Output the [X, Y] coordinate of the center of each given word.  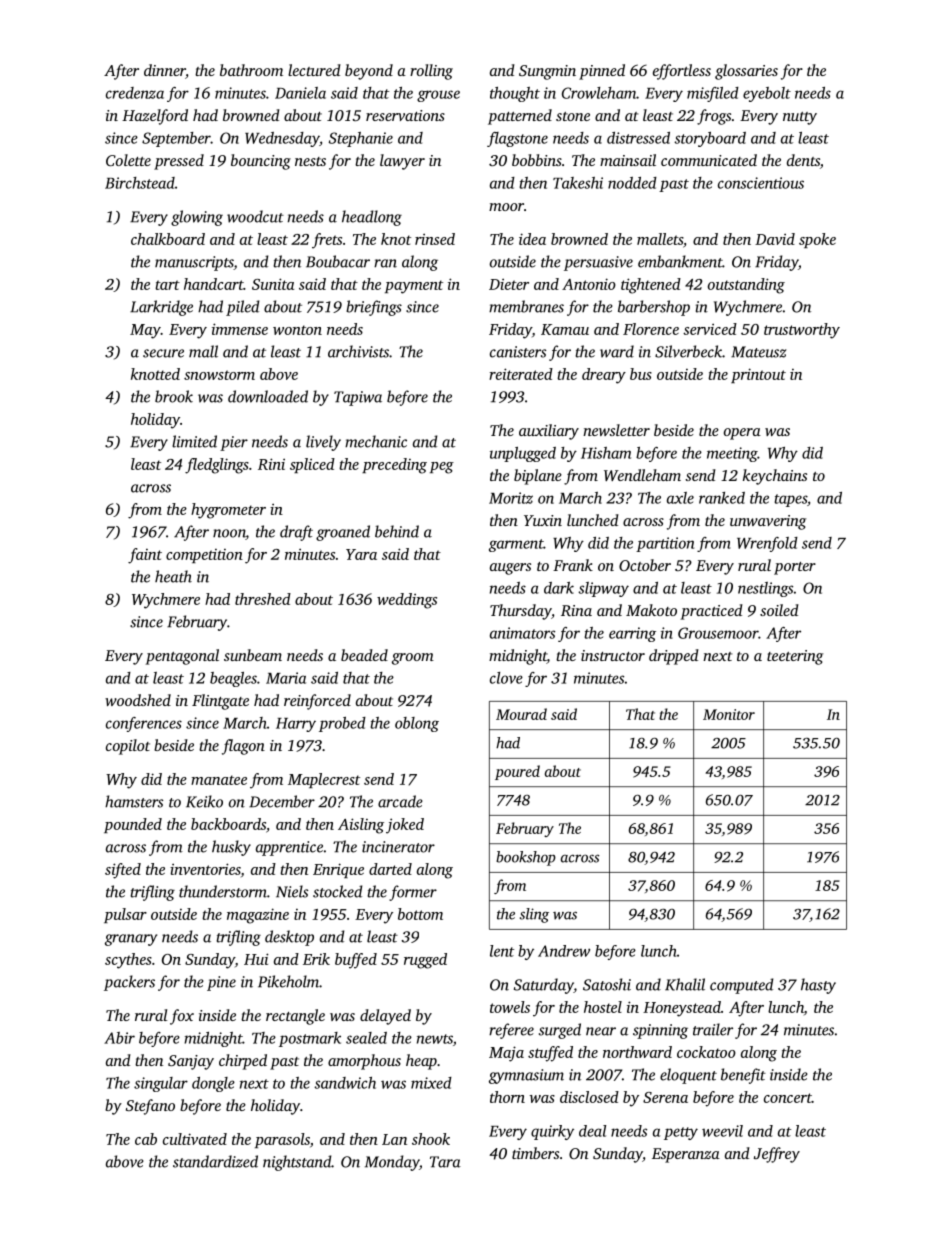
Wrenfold [767, 544]
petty [681, 1133]
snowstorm [219, 375]
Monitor [729, 714]
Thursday [521, 612]
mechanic [376, 441]
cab [146, 1139]
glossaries [746, 72]
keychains [775, 477]
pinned [602, 72]
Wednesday [282, 139]
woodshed [138, 700]
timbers [535, 1153]
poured [517, 772]
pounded [133, 825]
